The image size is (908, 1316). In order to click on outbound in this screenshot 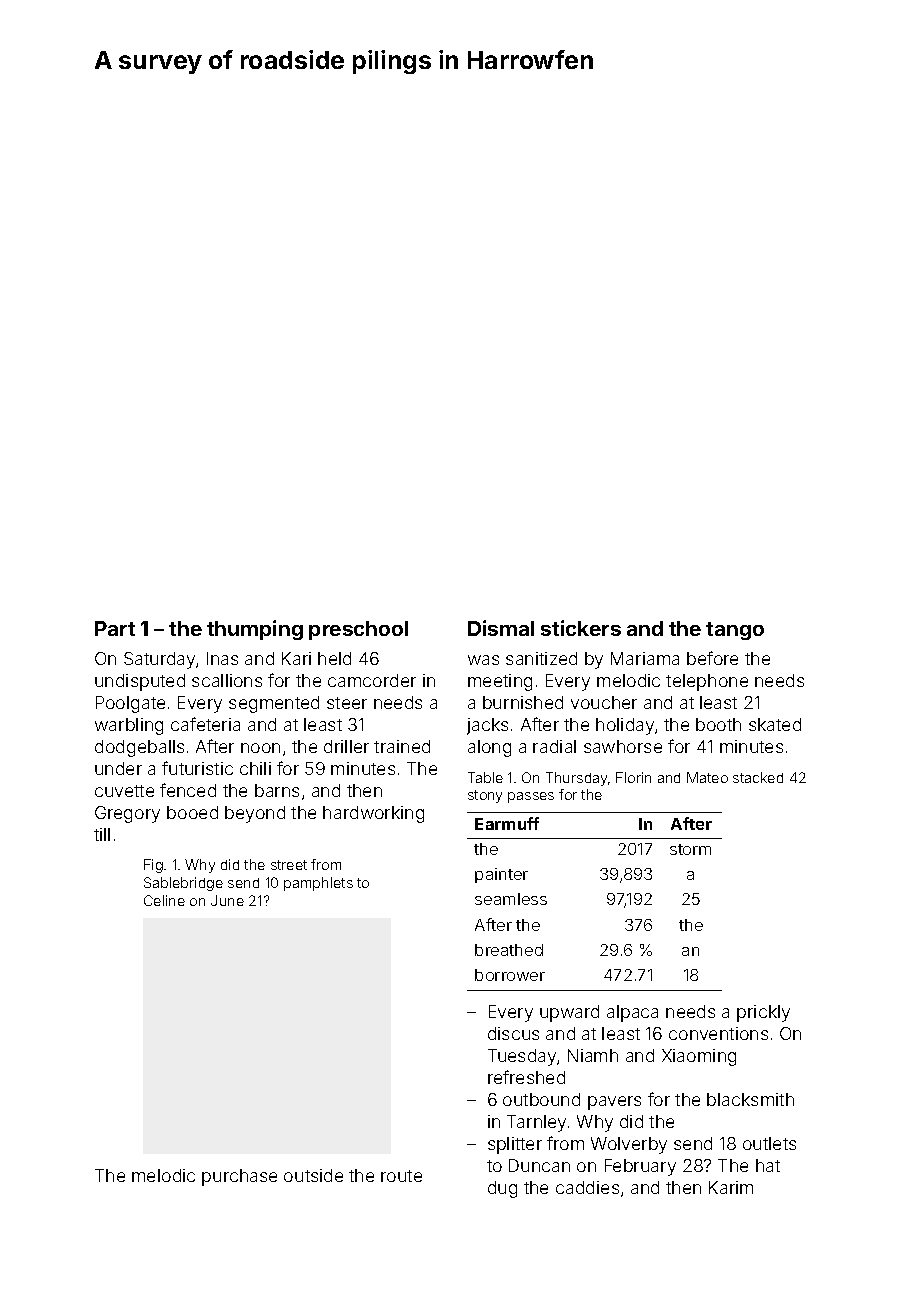, I will do `click(541, 1099)`.
